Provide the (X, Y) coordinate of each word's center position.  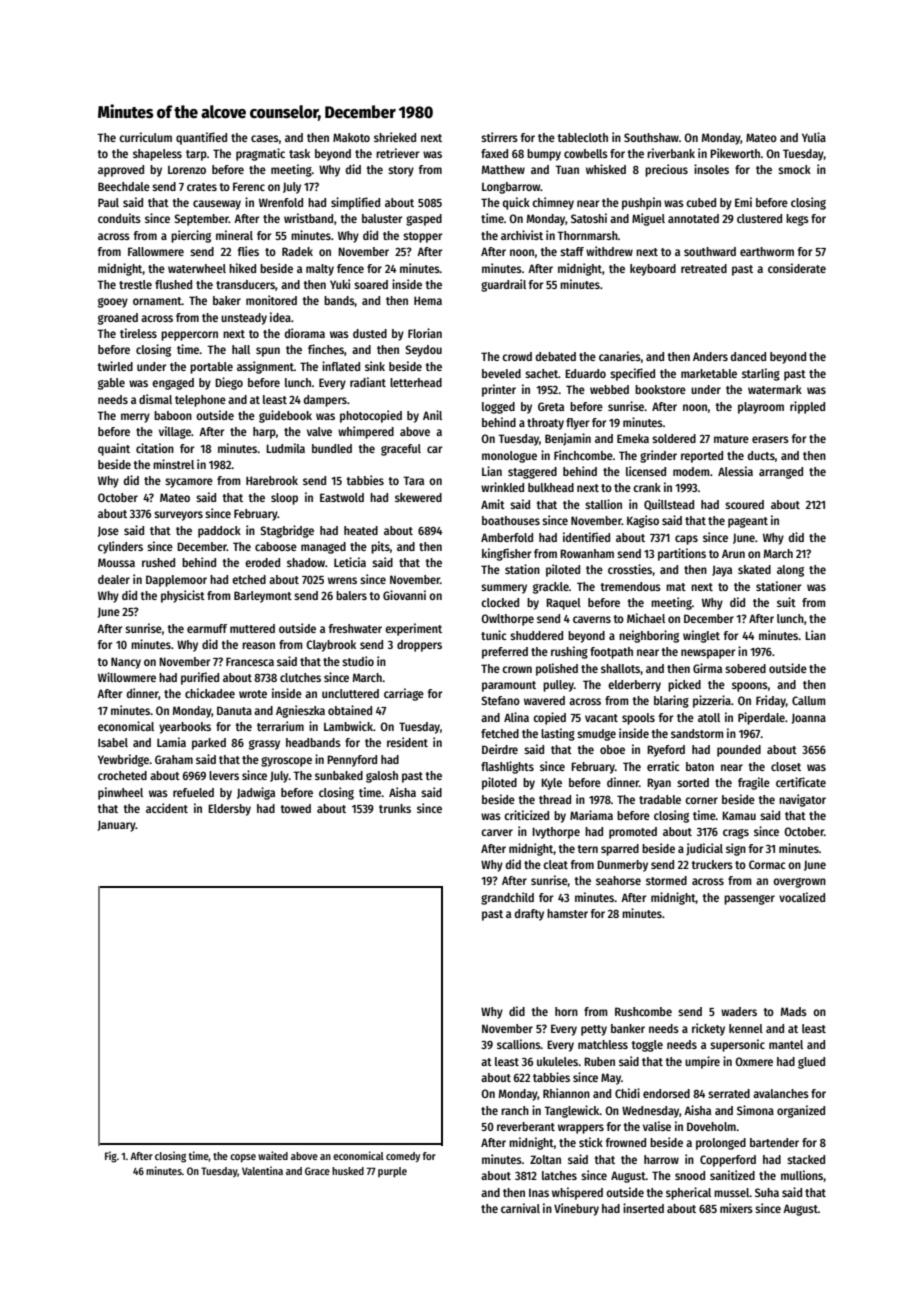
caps (686, 540)
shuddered (536, 635)
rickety (708, 1029)
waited (273, 1155)
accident (167, 808)
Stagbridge (287, 531)
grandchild (507, 898)
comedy (403, 1157)
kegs (797, 220)
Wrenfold (281, 202)
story (401, 171)
